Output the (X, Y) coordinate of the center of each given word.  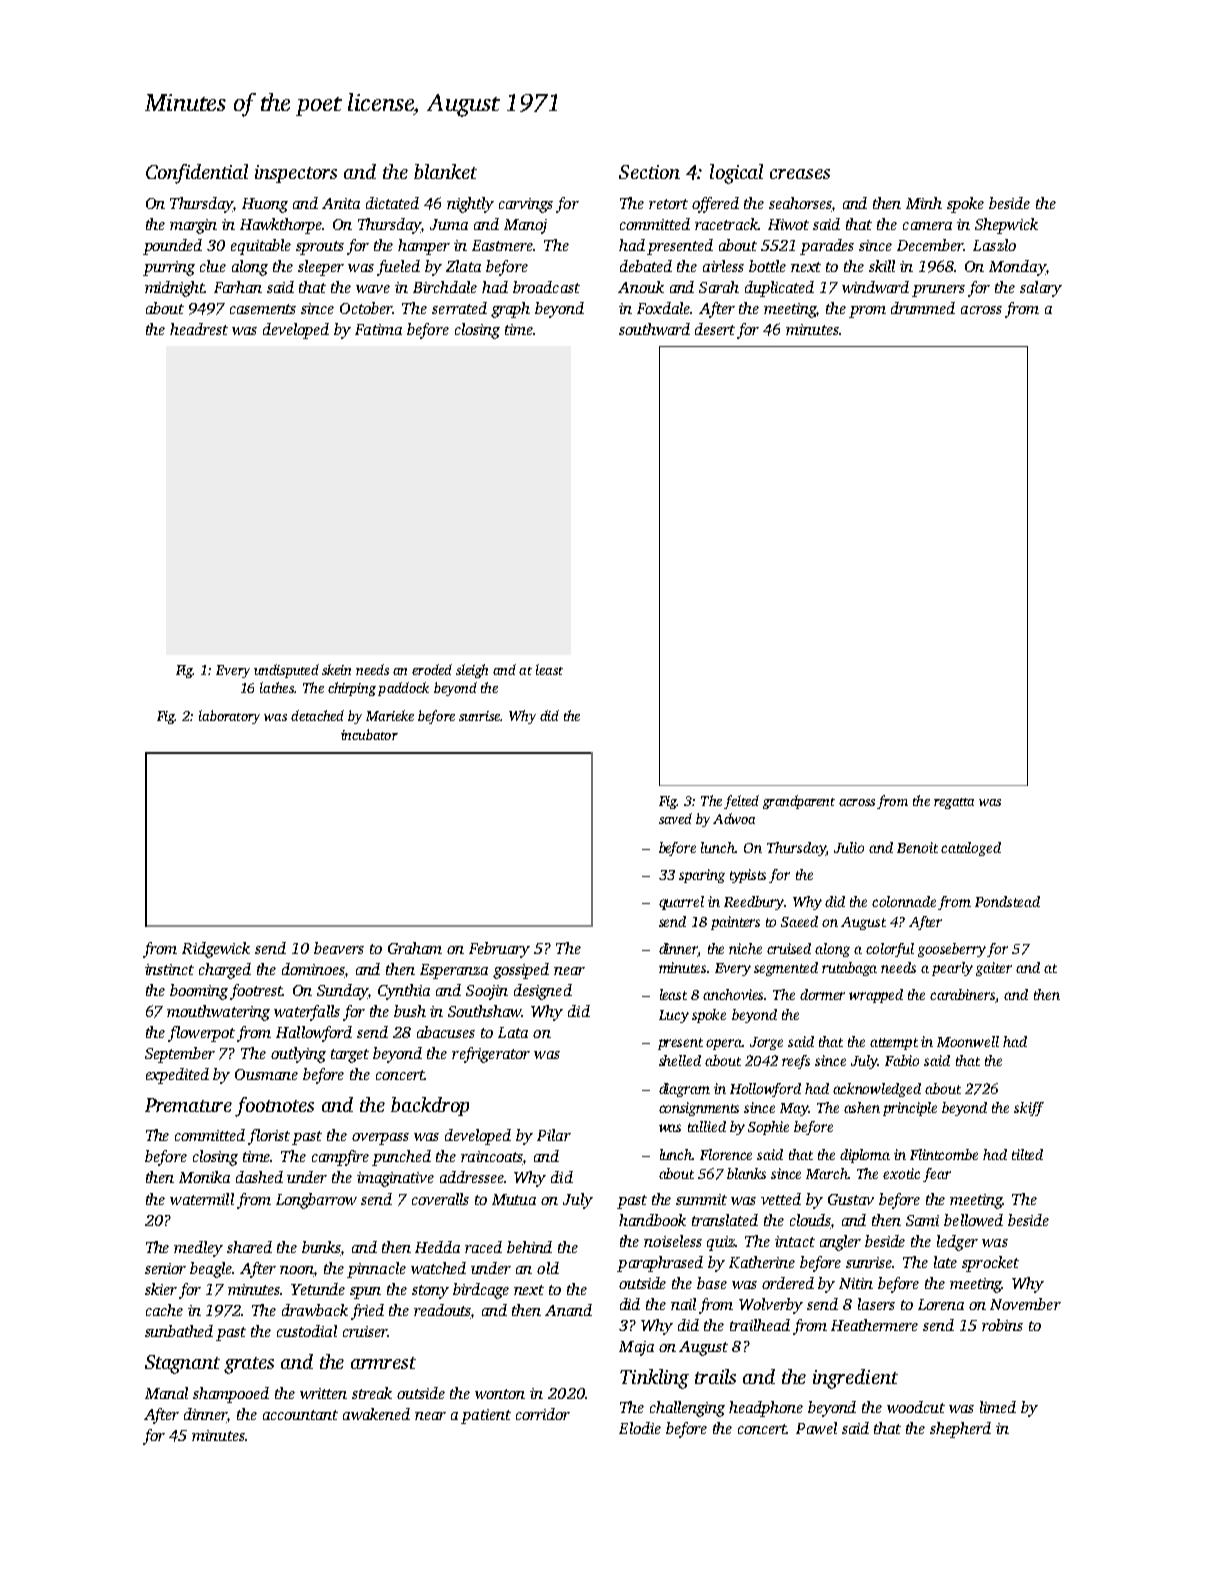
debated (646, 266)
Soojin (487, 992)
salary (1041, 289)
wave (373, 289)
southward (654, 329)
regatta (954, 803)
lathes (277, 687)
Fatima (378, 329)
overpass (380, 1139)
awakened (376, 1414)
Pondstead (1007, 901)
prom (867, 312)
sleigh (472, 671)
